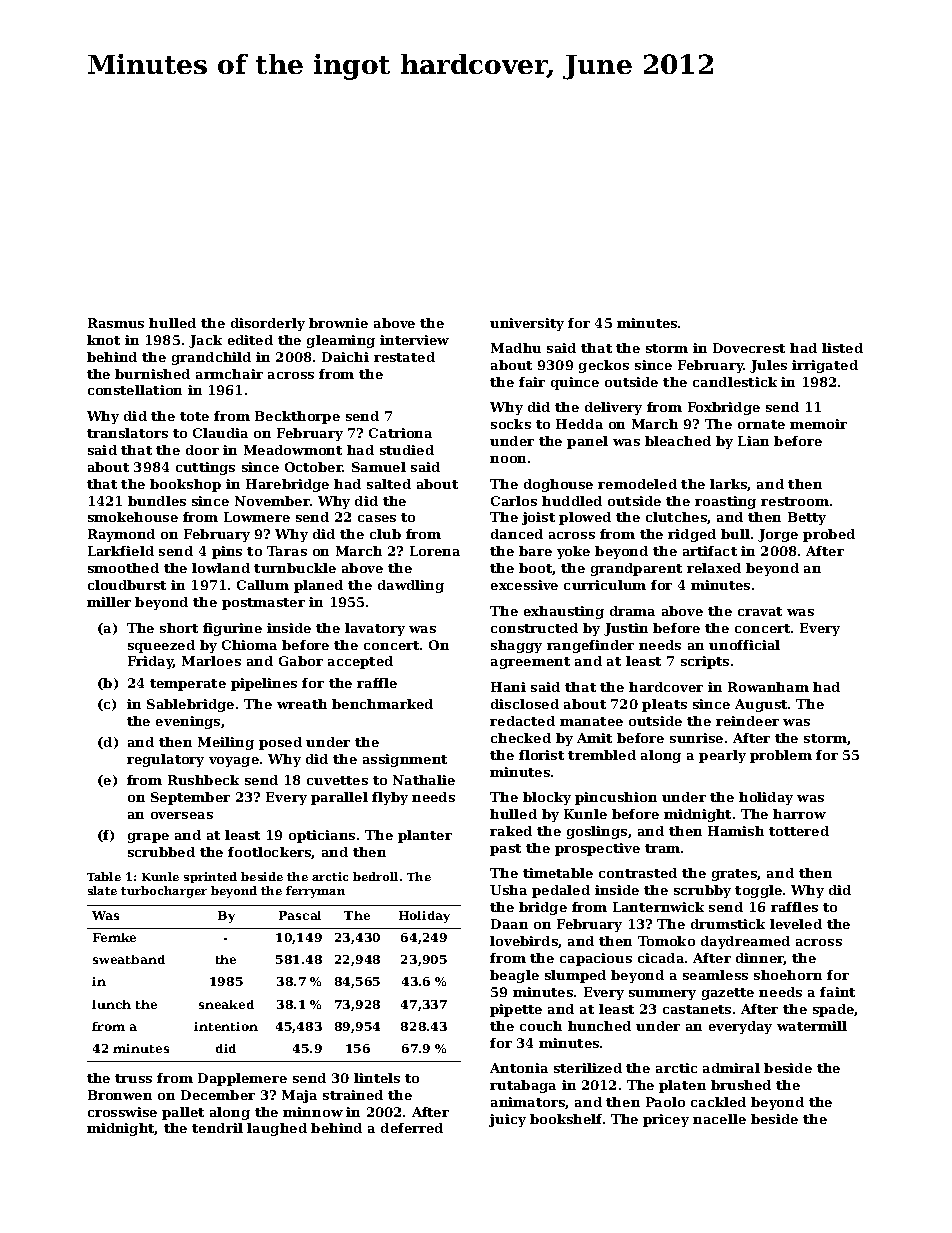 The height and width of the screenshot is (1233, 952). What do you see at coordinates (121, 535) in the screenshot?
I see `Raymond` at bounding box center [121, 535].
